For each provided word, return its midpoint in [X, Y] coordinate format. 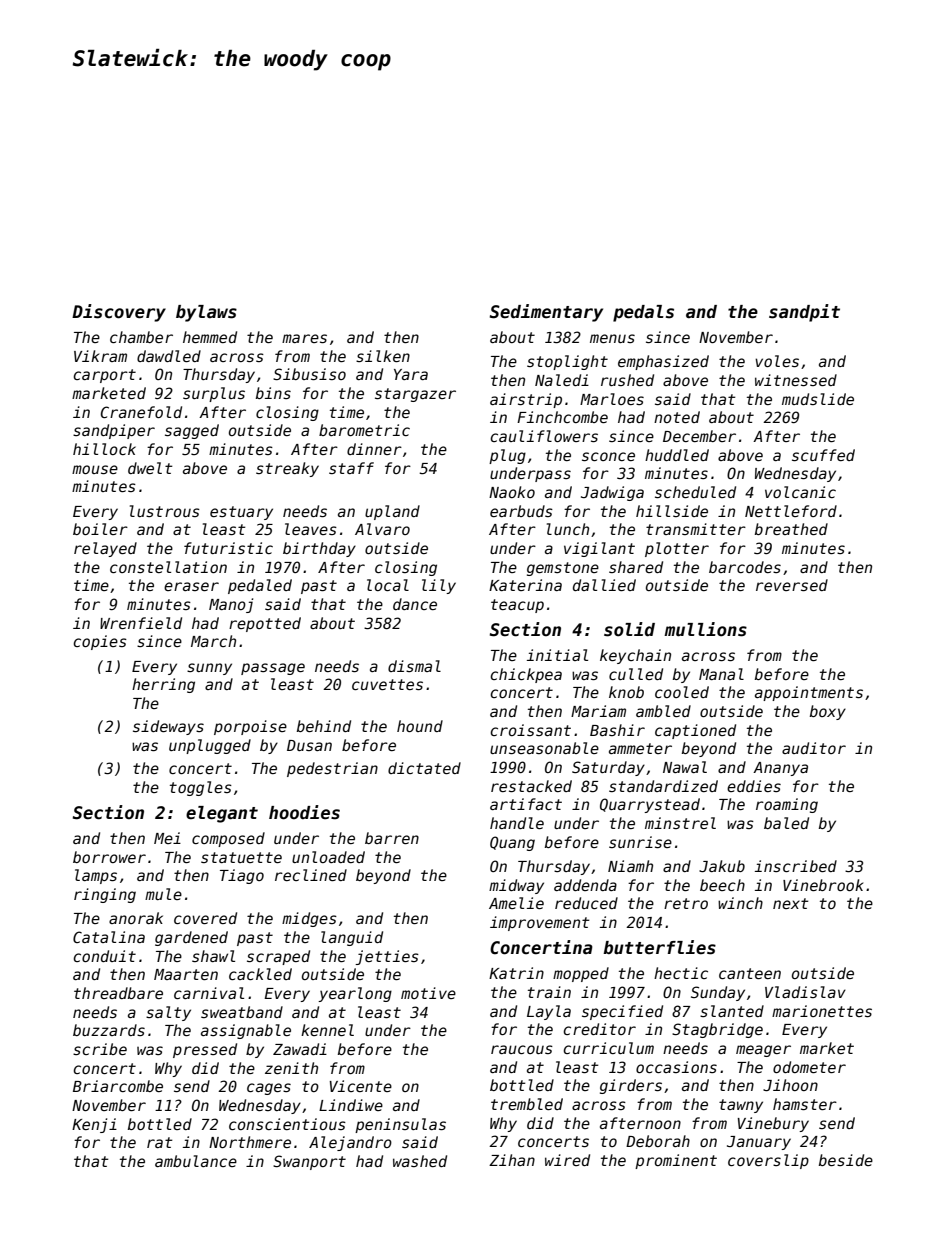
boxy [828, 712]
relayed [105, 549]
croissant [530, 730]
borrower [109, 857]
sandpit [804, 313]
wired [567, 1160]
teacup [517, 606]
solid [629, 629]
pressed [205, 1050]
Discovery [119, 313]
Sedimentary [546, 313]
